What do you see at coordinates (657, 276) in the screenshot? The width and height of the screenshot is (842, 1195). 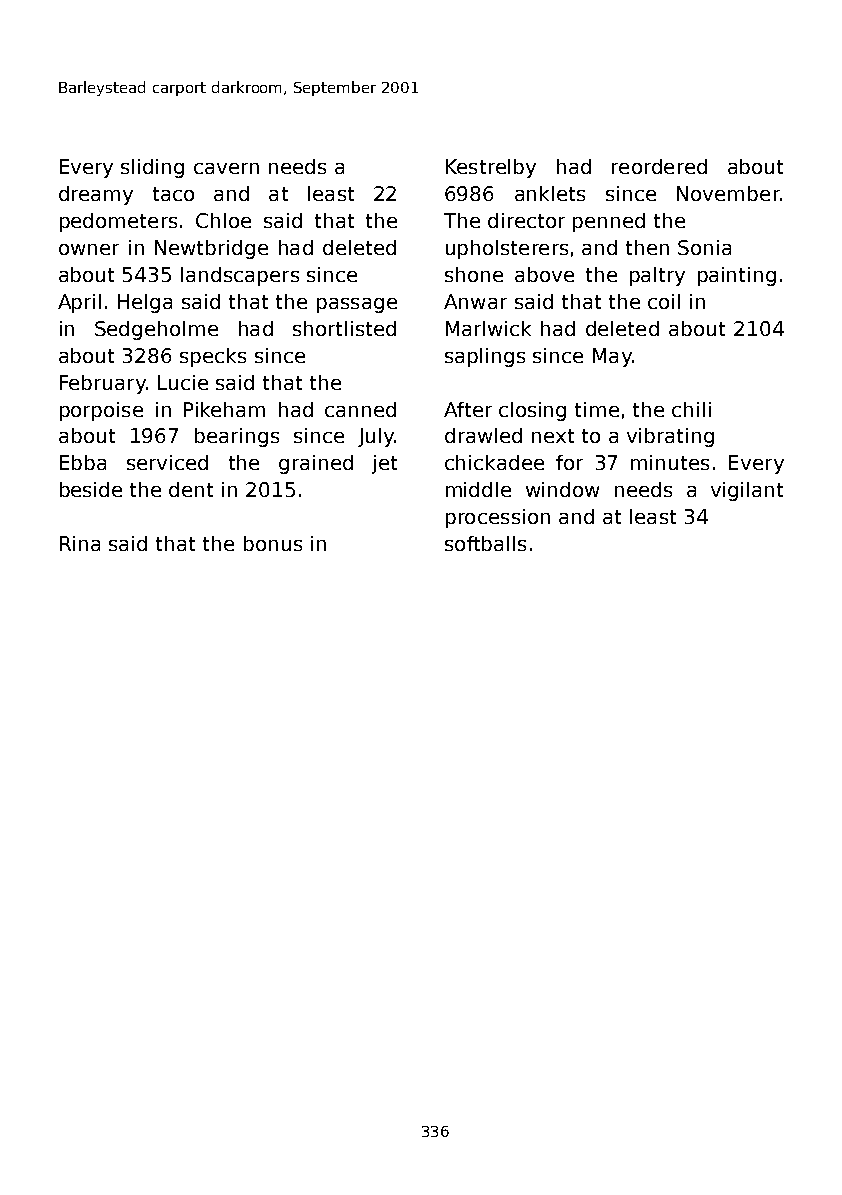 I see `paltry` at bounding box center [657, 276].
